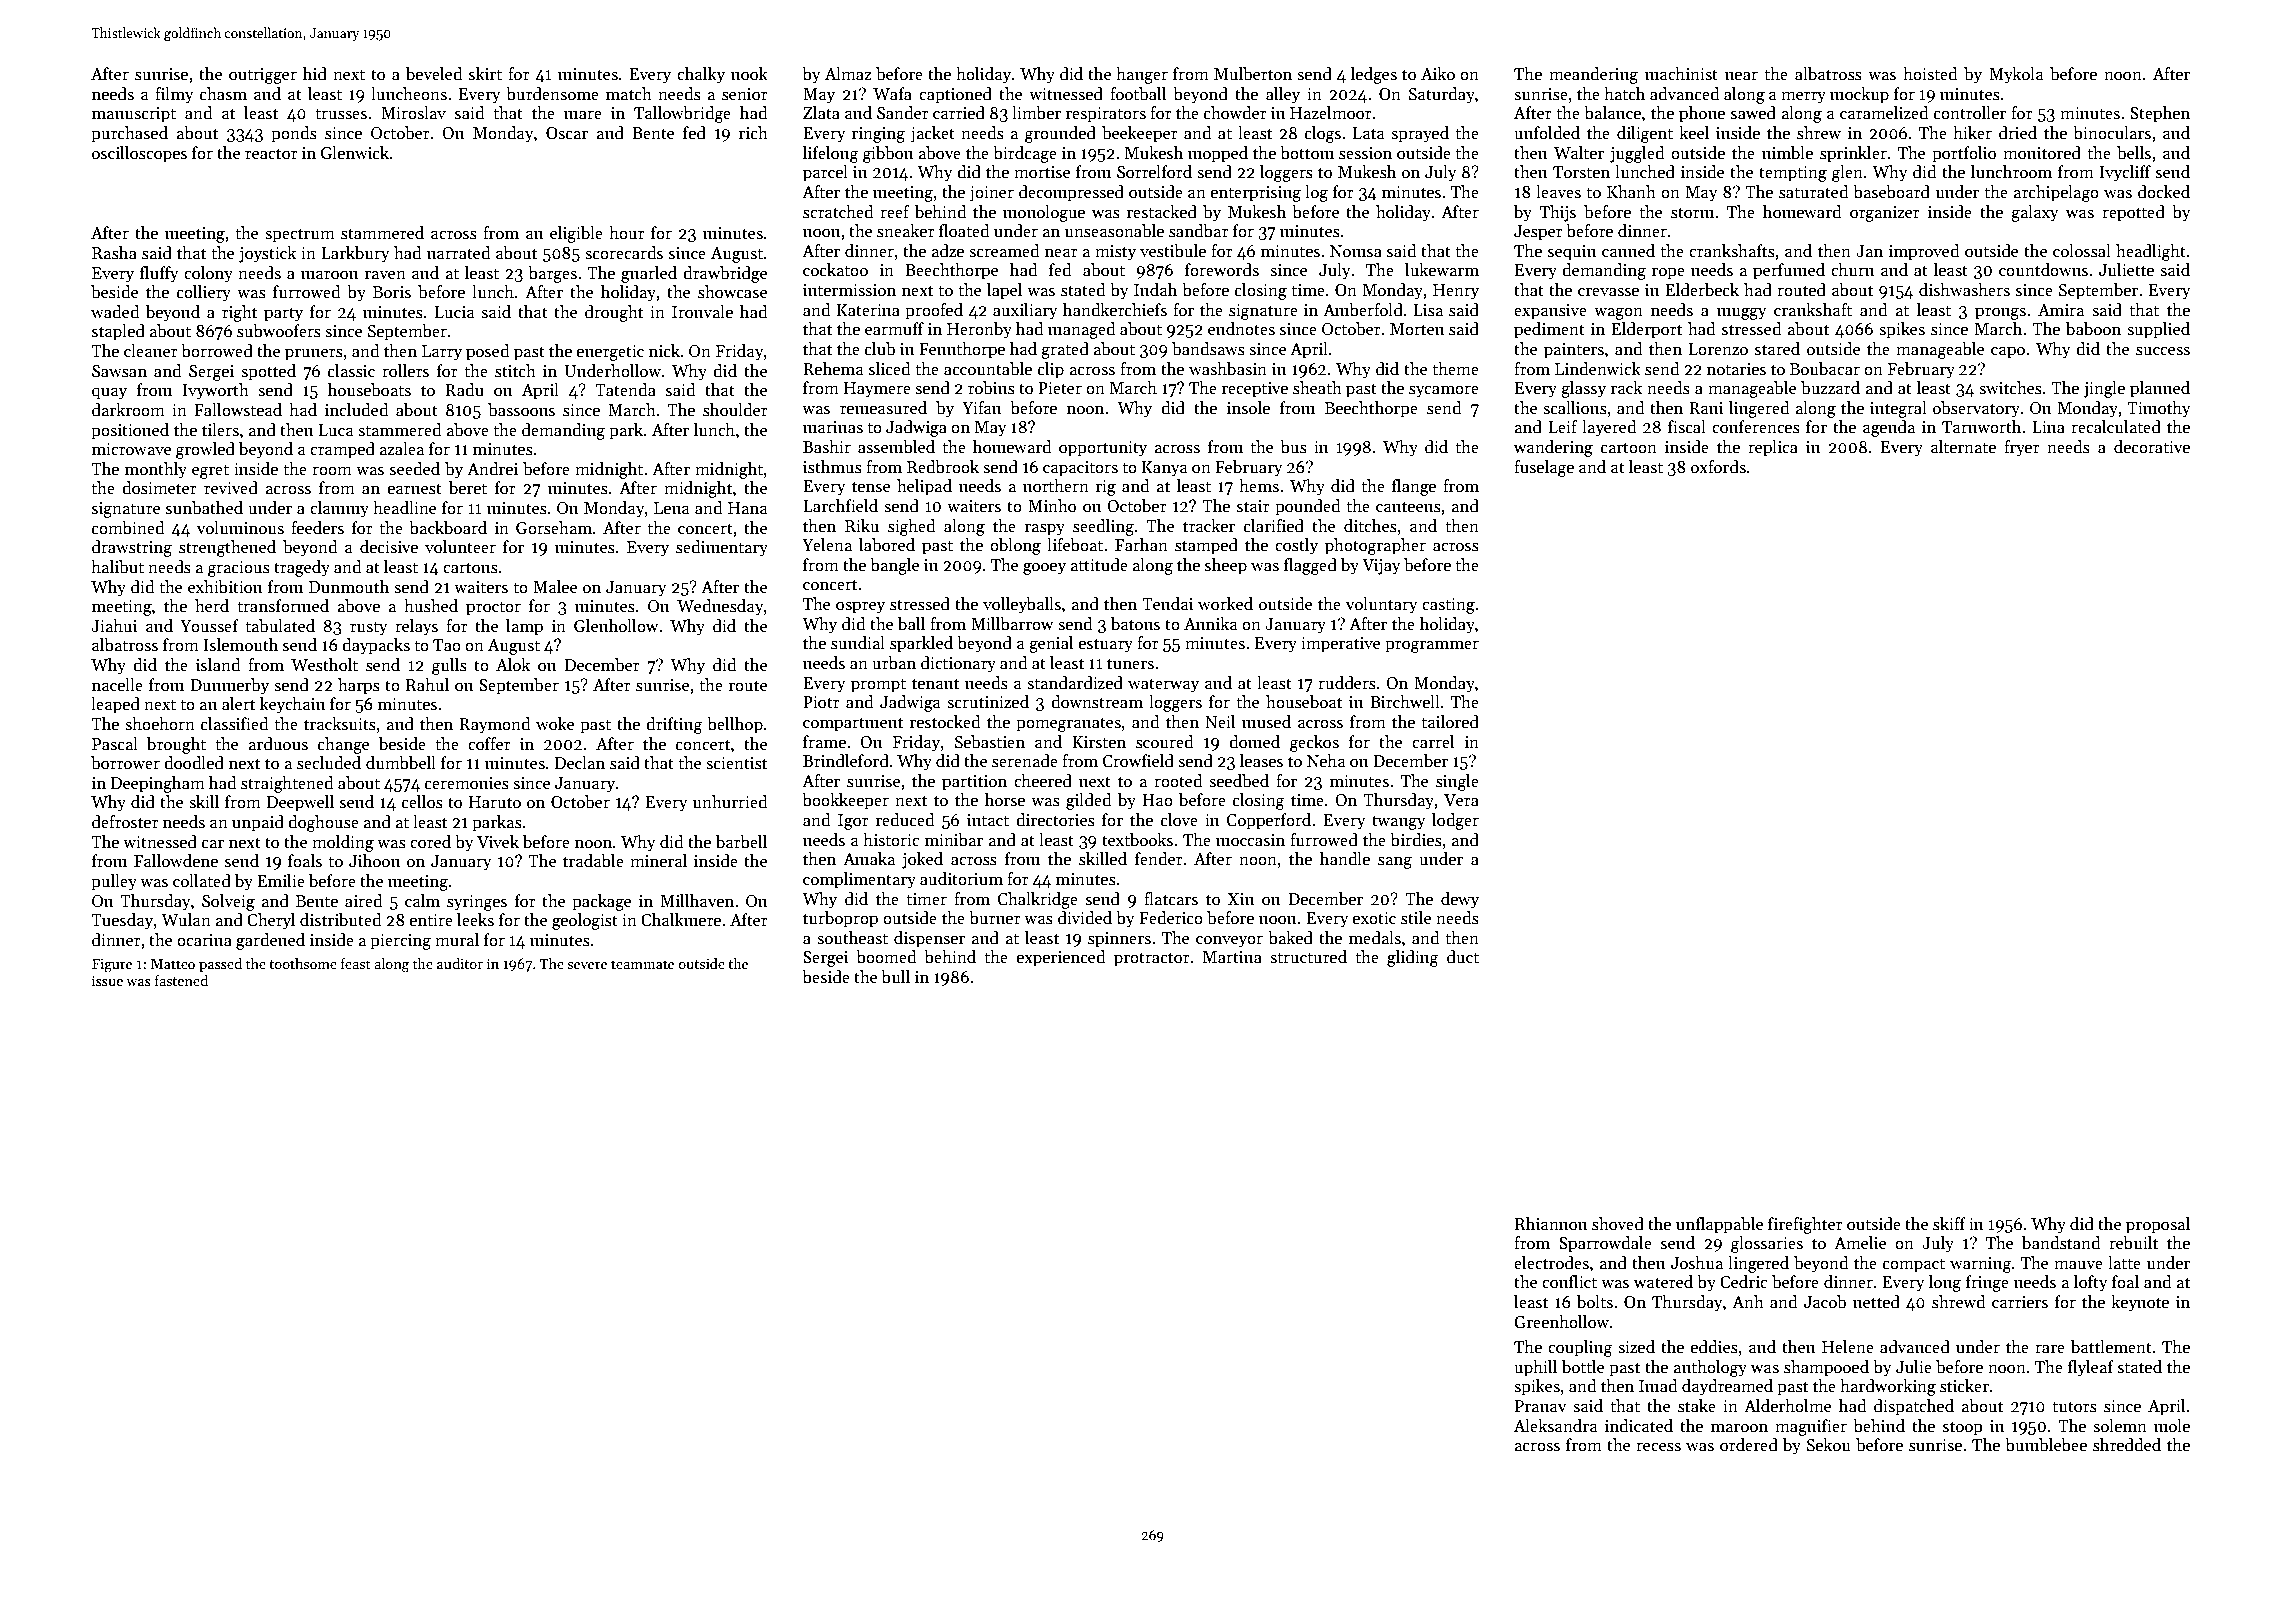 The height and width of the screenshot is (1614, 2282). What do you see at coordinates (434, 74) in the screenshot?
I see `beveled` at bounding box center [434, 74].
